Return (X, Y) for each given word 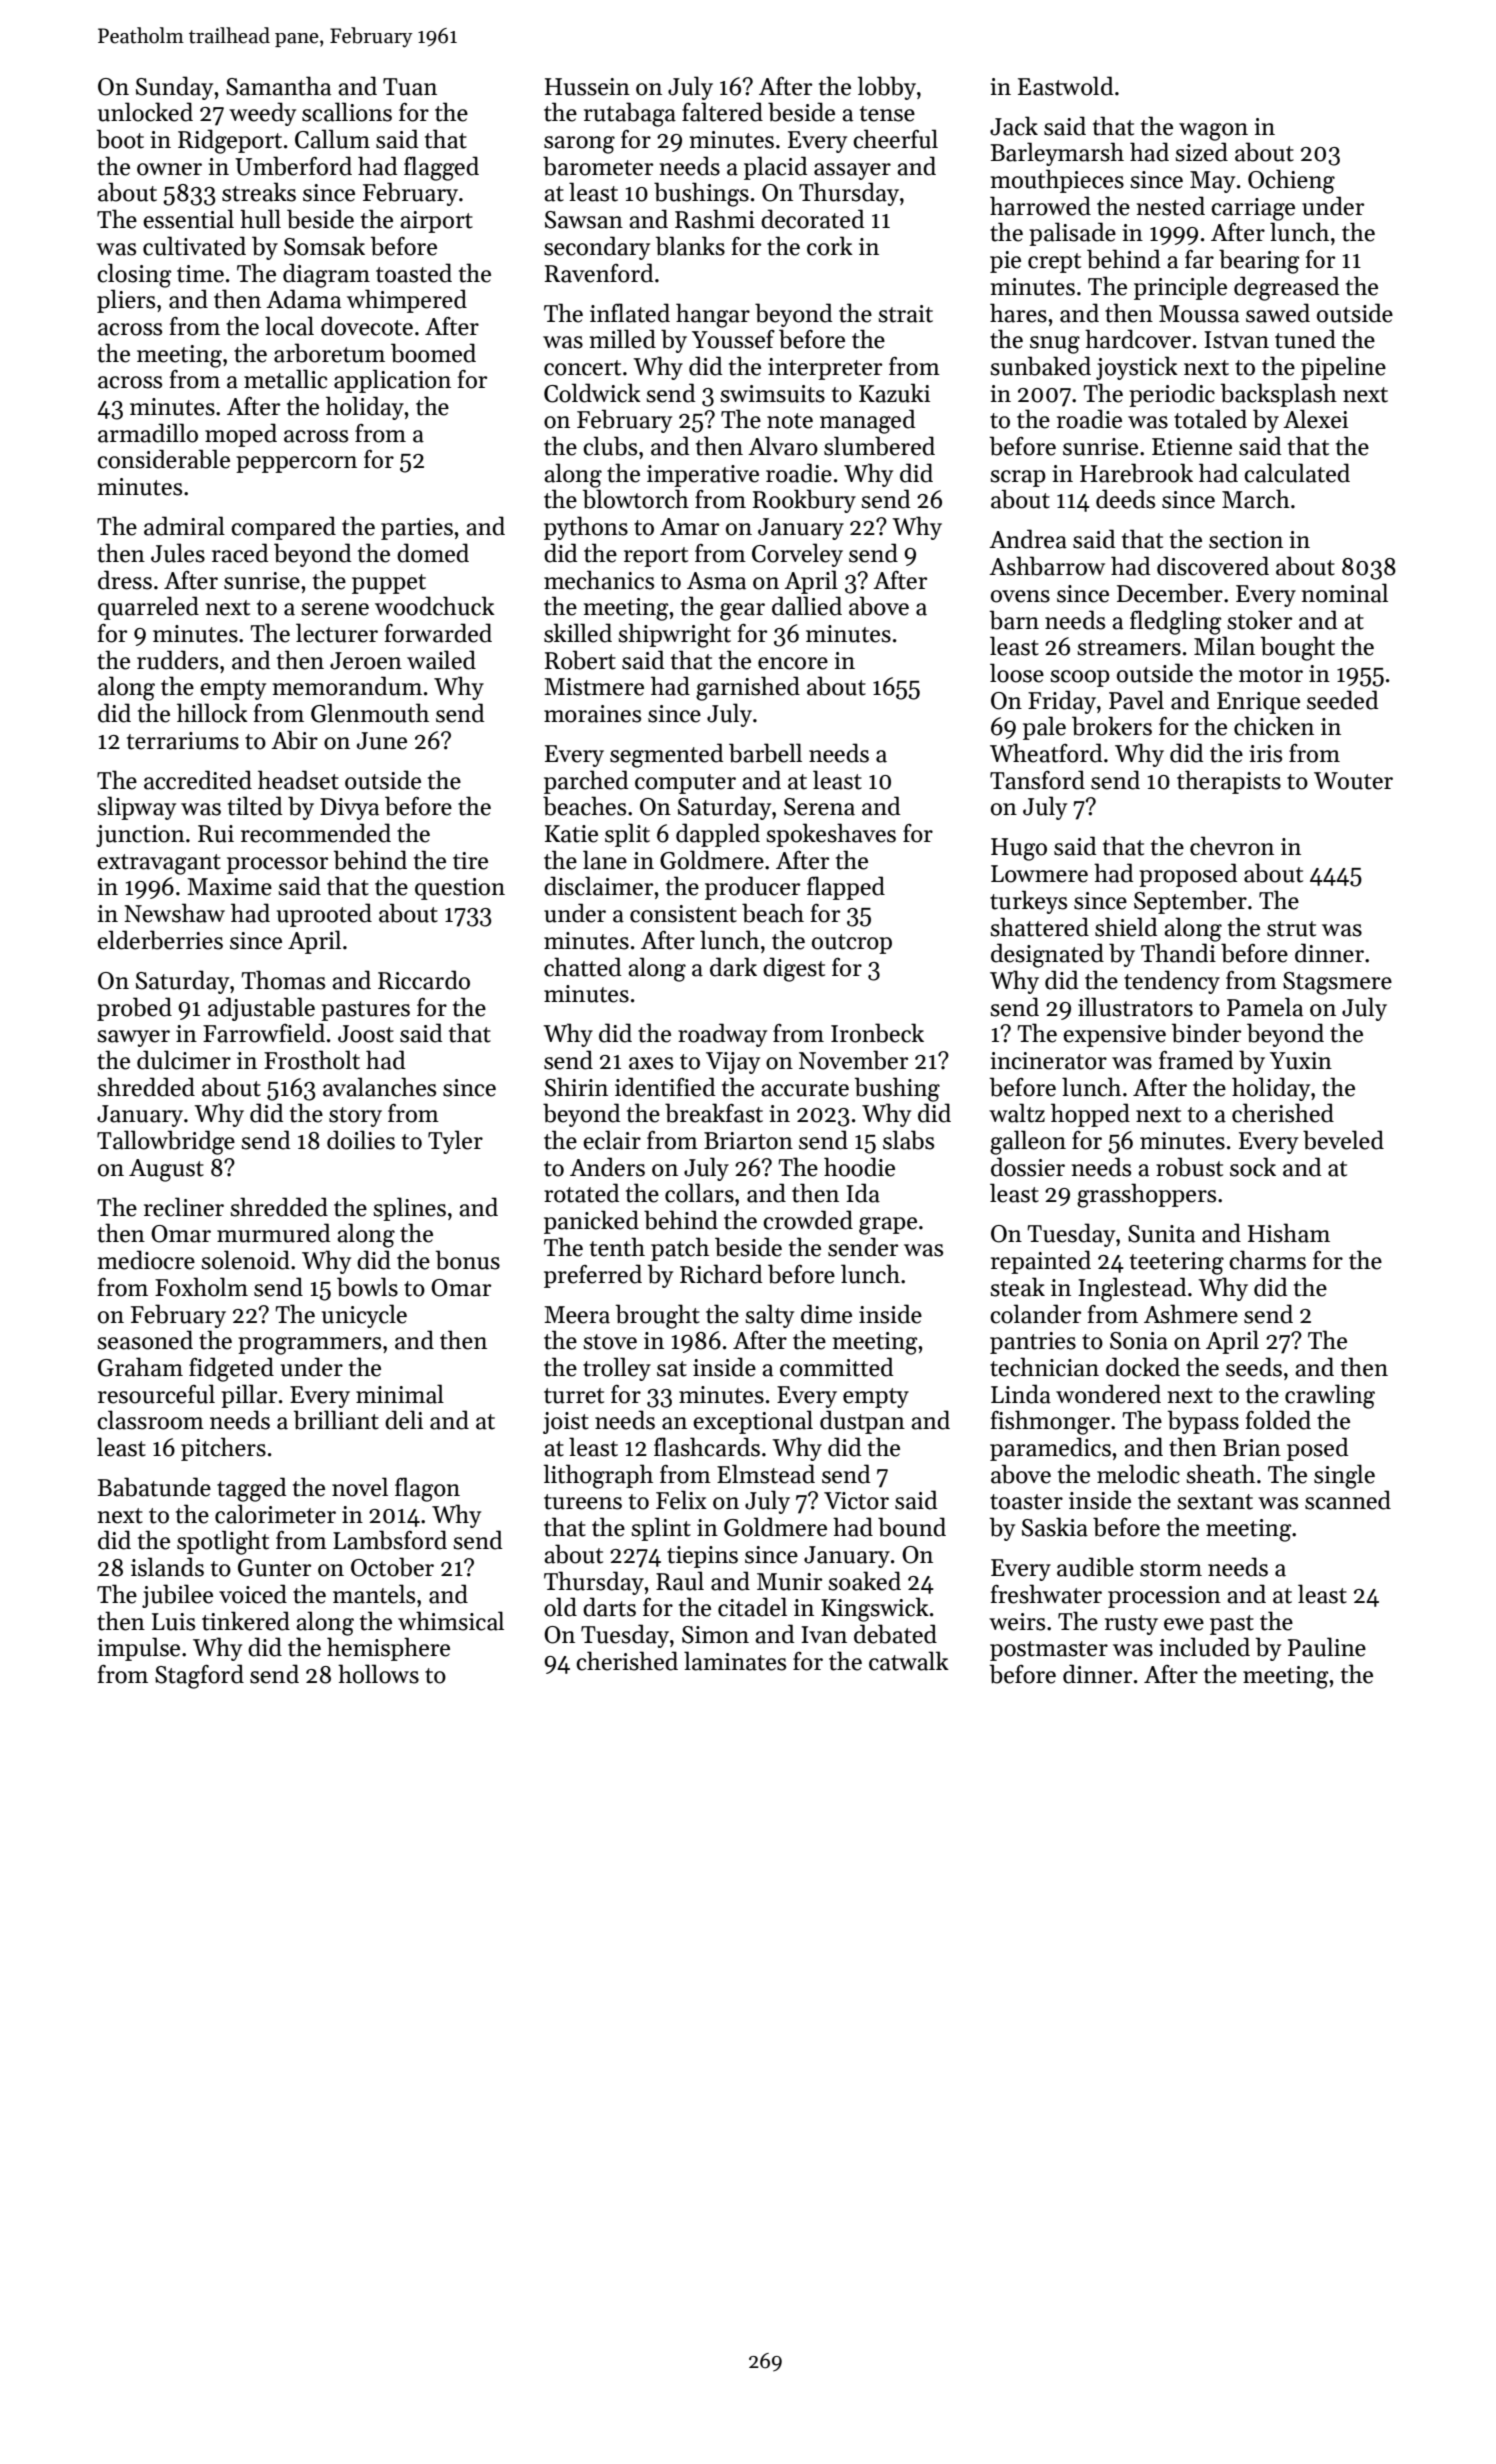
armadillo (148, 433)
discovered (1213, 566)
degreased (1287, 288)
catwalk (909, 1661)
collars (699, 1193)
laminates (735, 1661)
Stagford (199, 1676)
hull (260, 219)
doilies (361, 1140)
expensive (1114, 1036)
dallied (807, 606)
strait (905, 314)
